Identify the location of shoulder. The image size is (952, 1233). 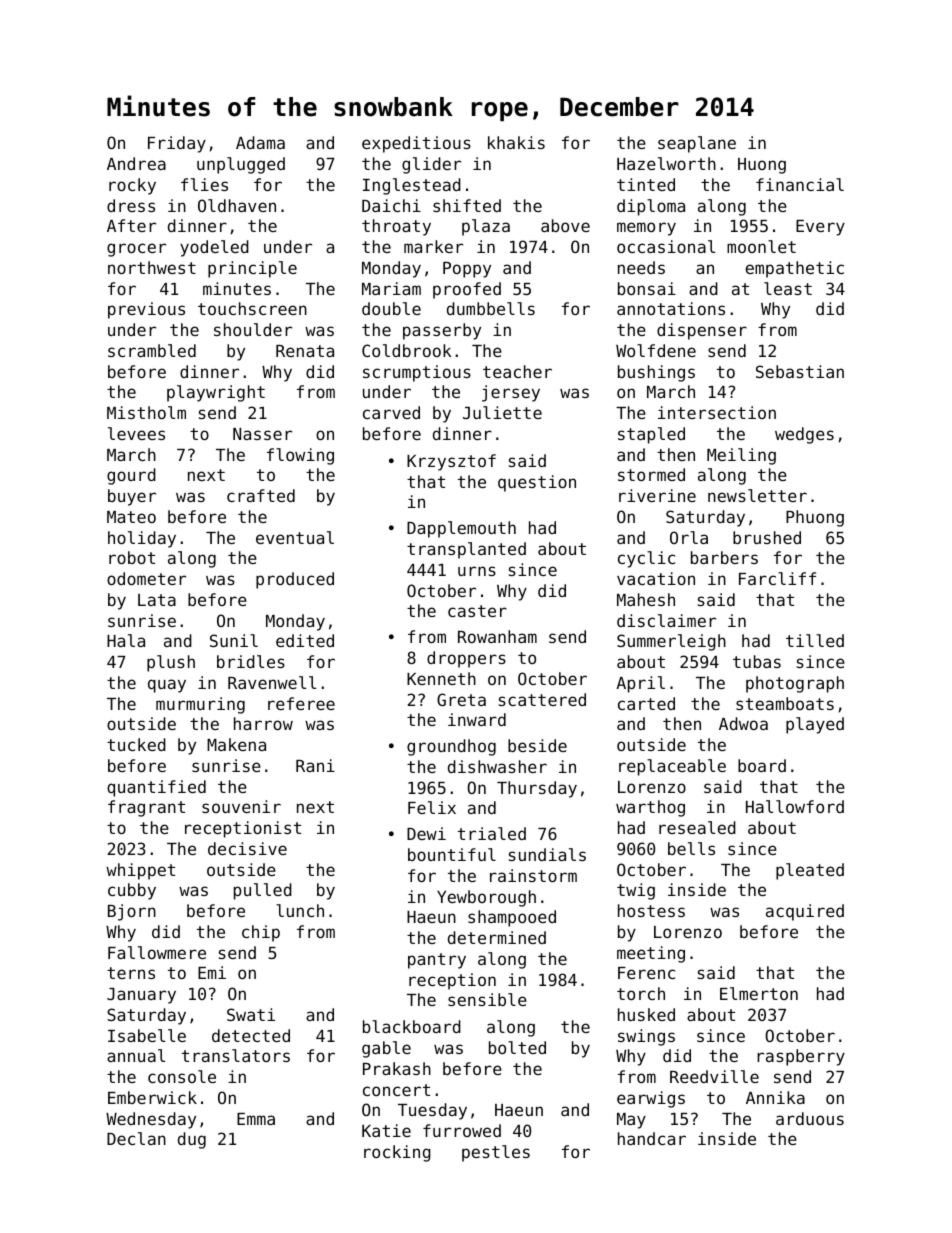
(253, 329).
